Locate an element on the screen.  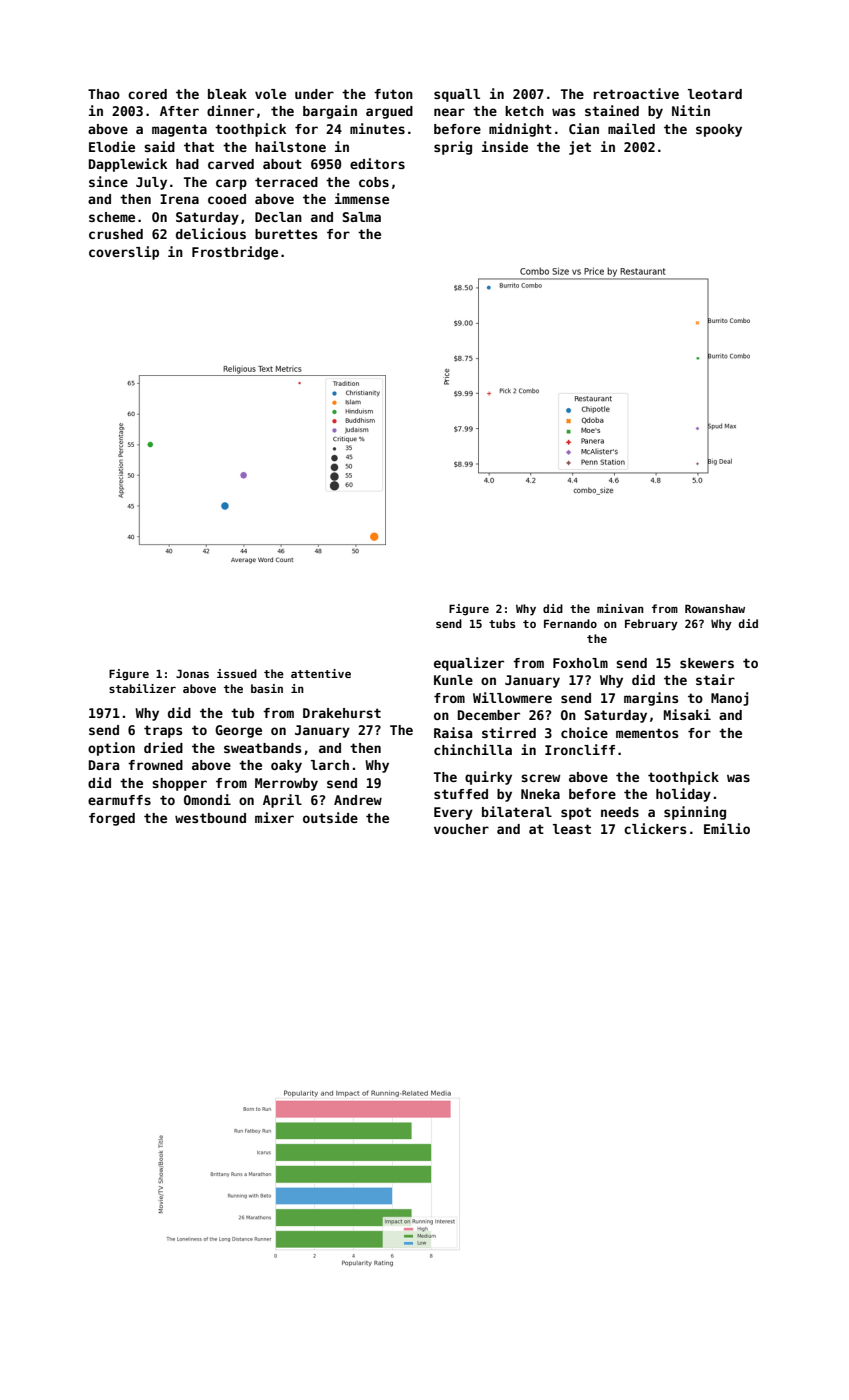
Frostbridge is located at coordinates (235, 253).
